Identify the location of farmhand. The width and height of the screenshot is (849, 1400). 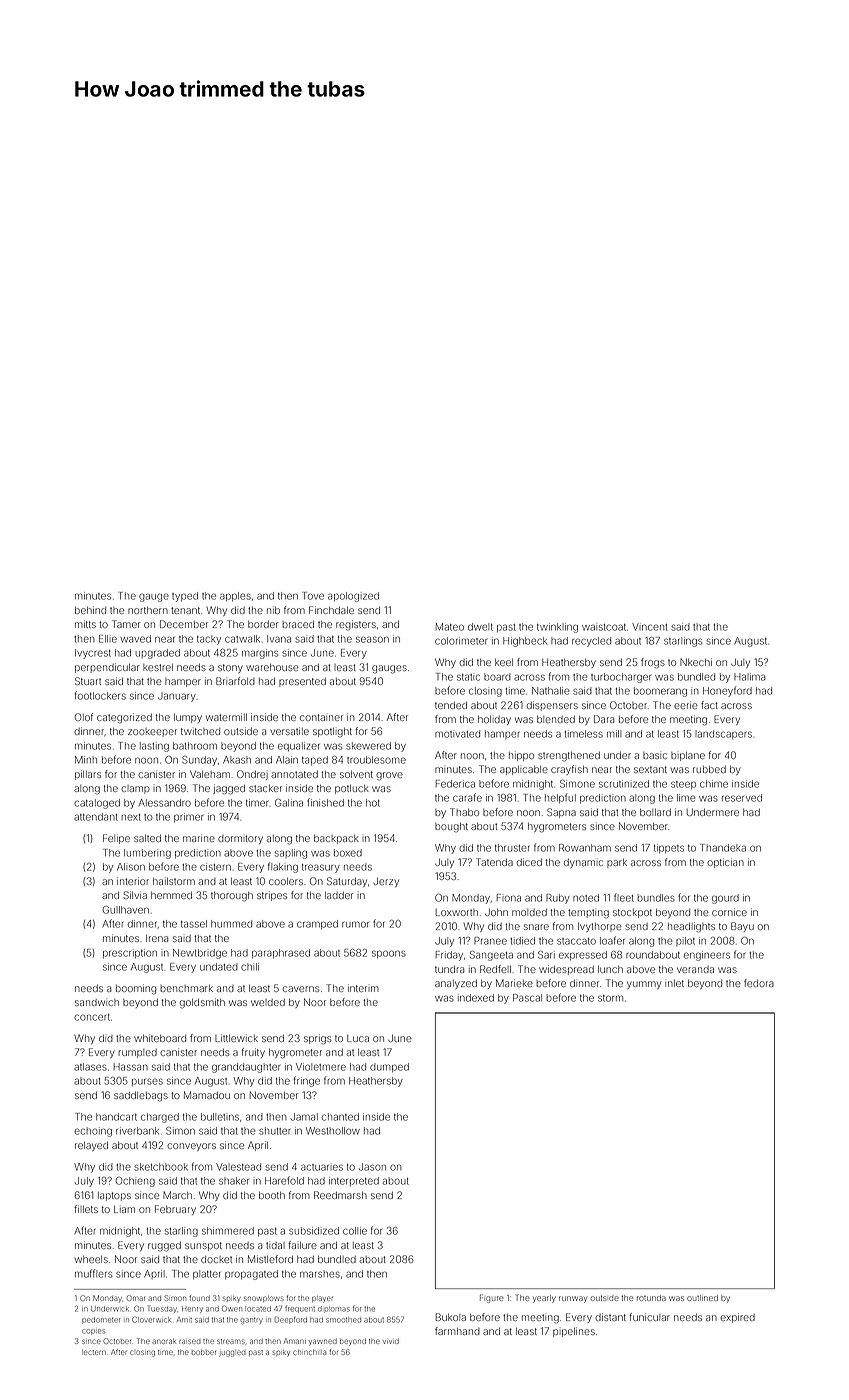
(457, 1331).
